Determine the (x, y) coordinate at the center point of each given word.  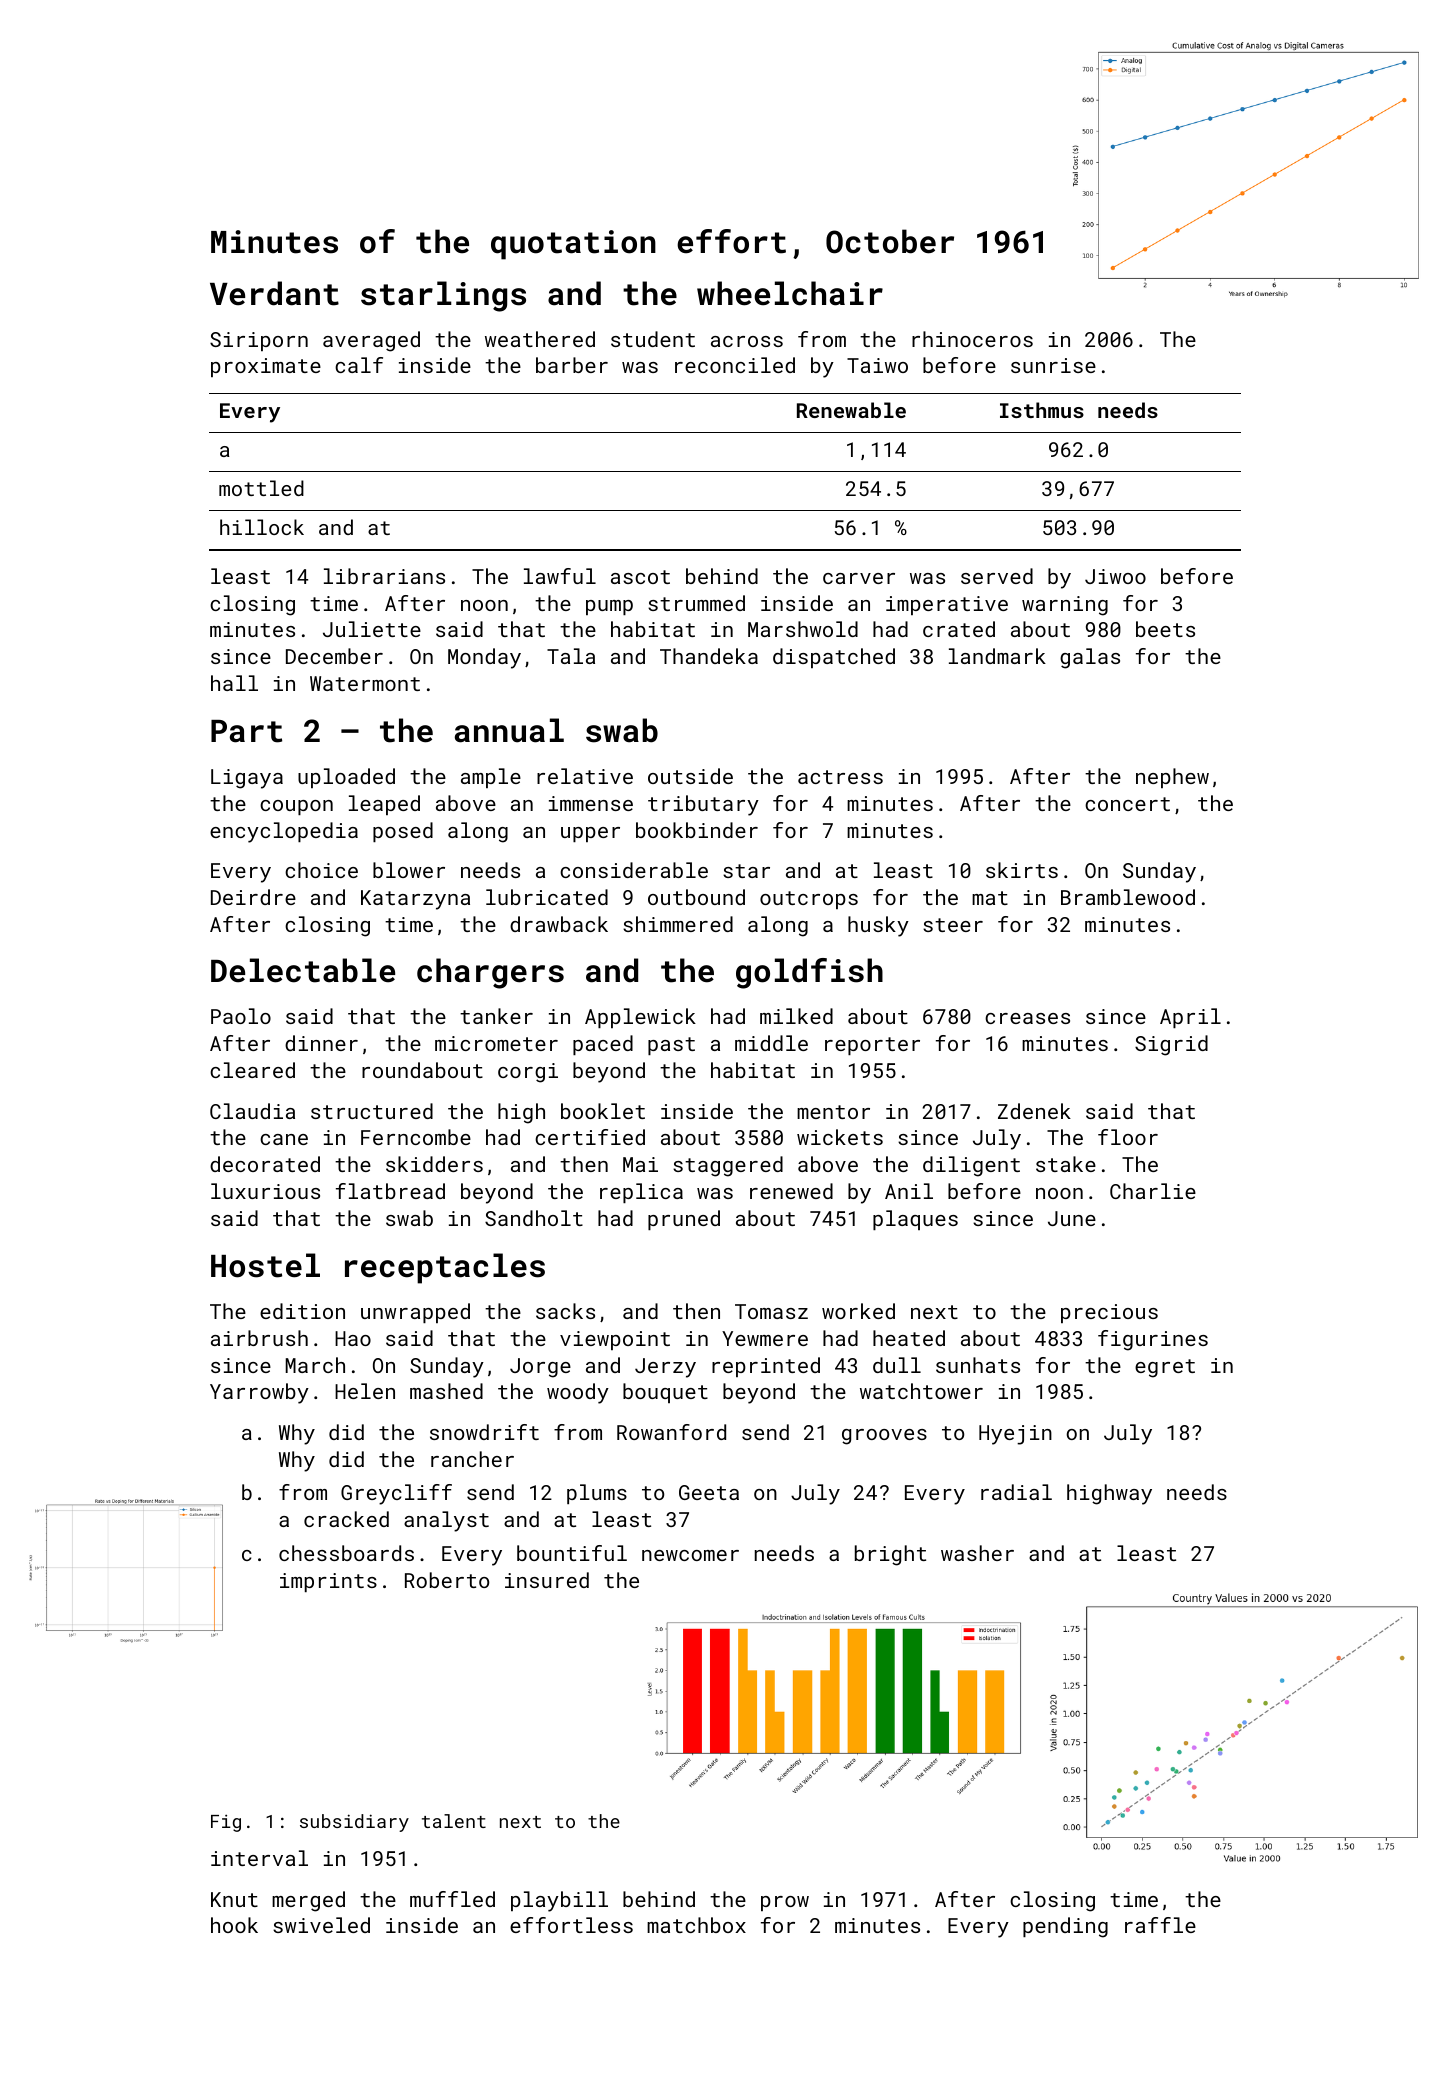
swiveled (321, 1925)
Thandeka (709, 656)
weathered (540, 339)
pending (1065, 1927)
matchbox (696, 1925)
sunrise (1053, 365)
